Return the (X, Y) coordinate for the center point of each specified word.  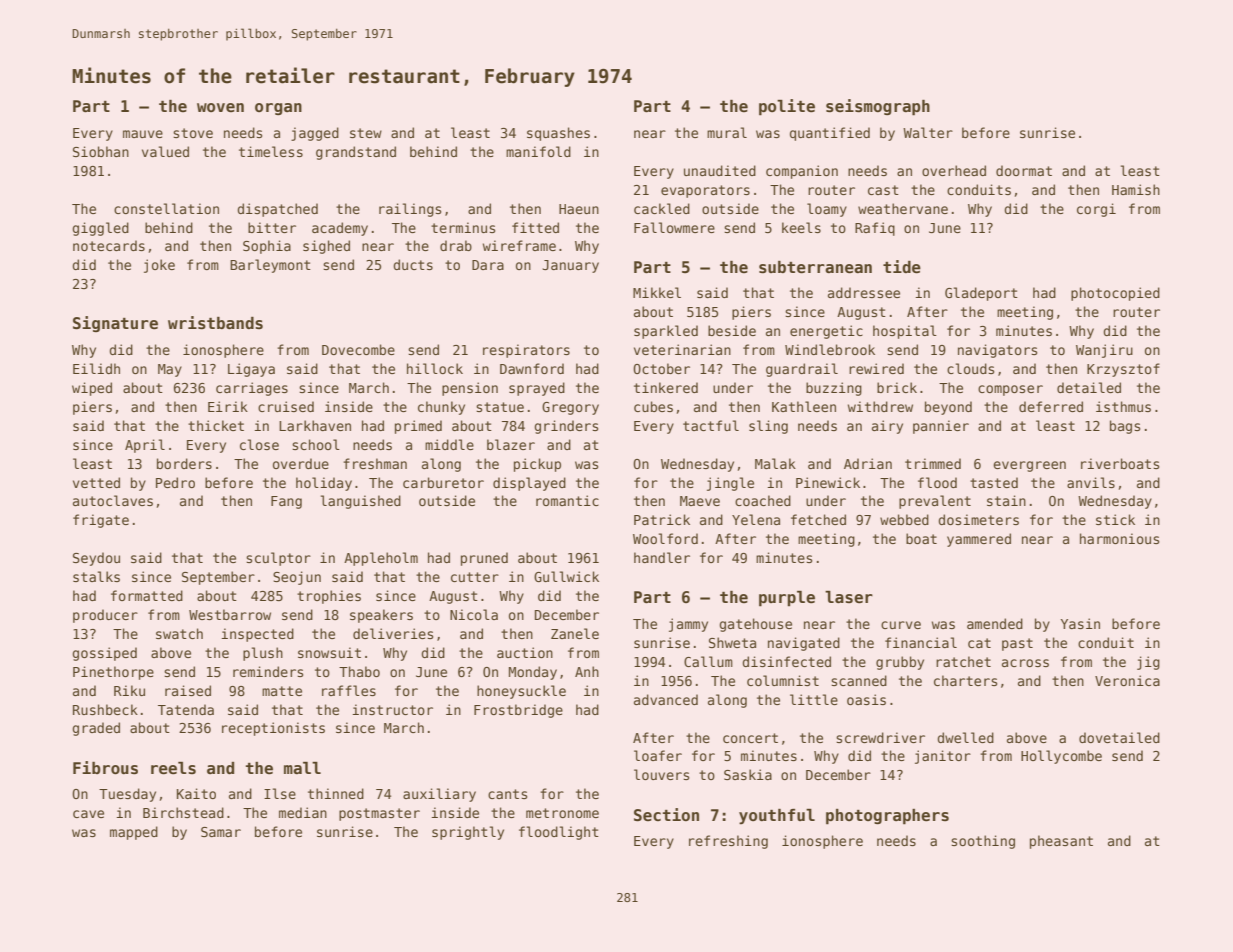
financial (921, 642)
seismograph (878, 107)
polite (787, 107)
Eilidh (96, 368)
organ (278, 109)
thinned (336, 793)
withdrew (880, 406)
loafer (658, 755)
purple (787, 599)
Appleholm (381, 559)
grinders (566, 427)
